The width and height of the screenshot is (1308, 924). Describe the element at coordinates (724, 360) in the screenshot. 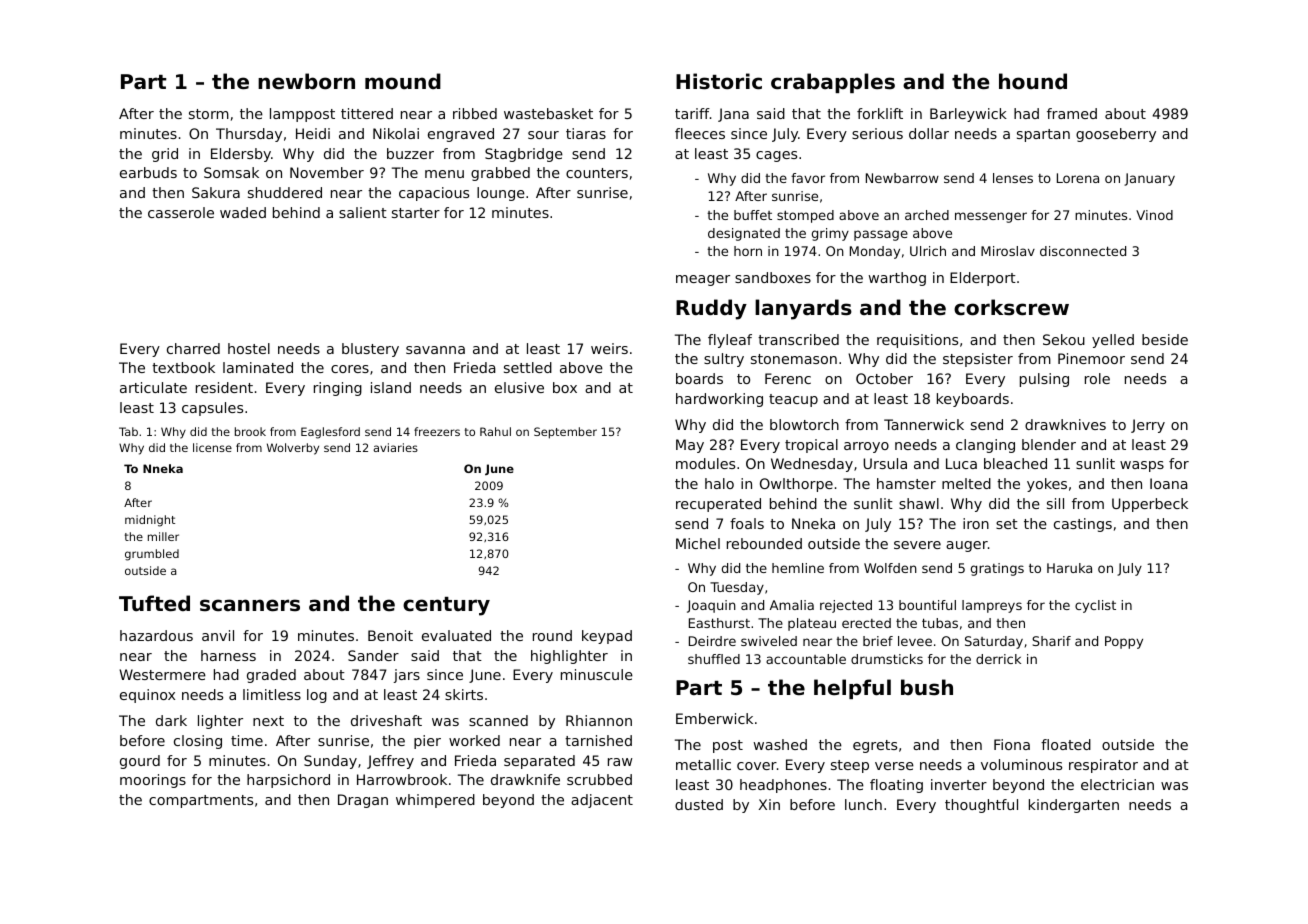

I see `sultry` at that location.
